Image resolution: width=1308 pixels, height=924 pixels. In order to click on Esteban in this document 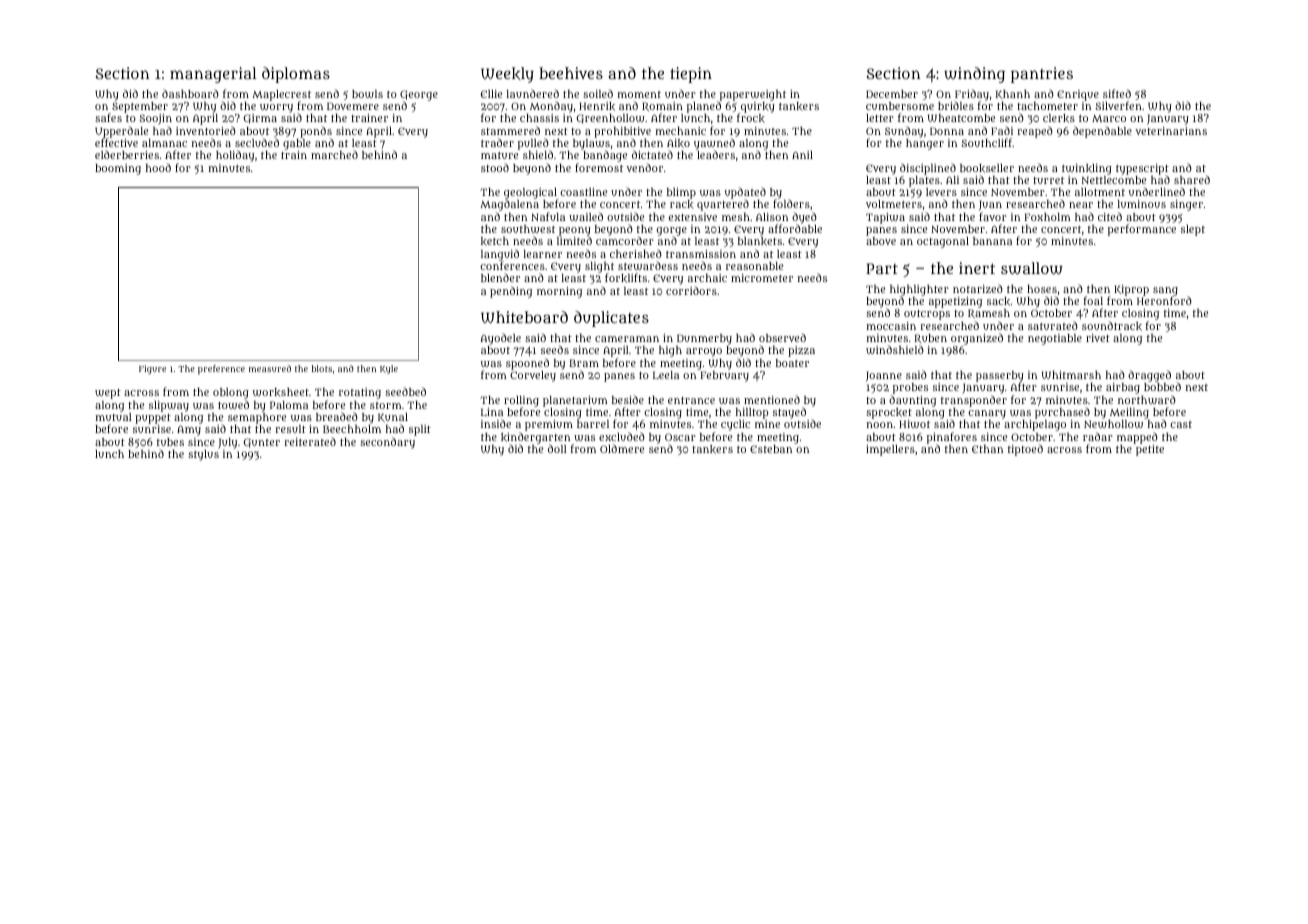, I will do `click(771, 449)`.
